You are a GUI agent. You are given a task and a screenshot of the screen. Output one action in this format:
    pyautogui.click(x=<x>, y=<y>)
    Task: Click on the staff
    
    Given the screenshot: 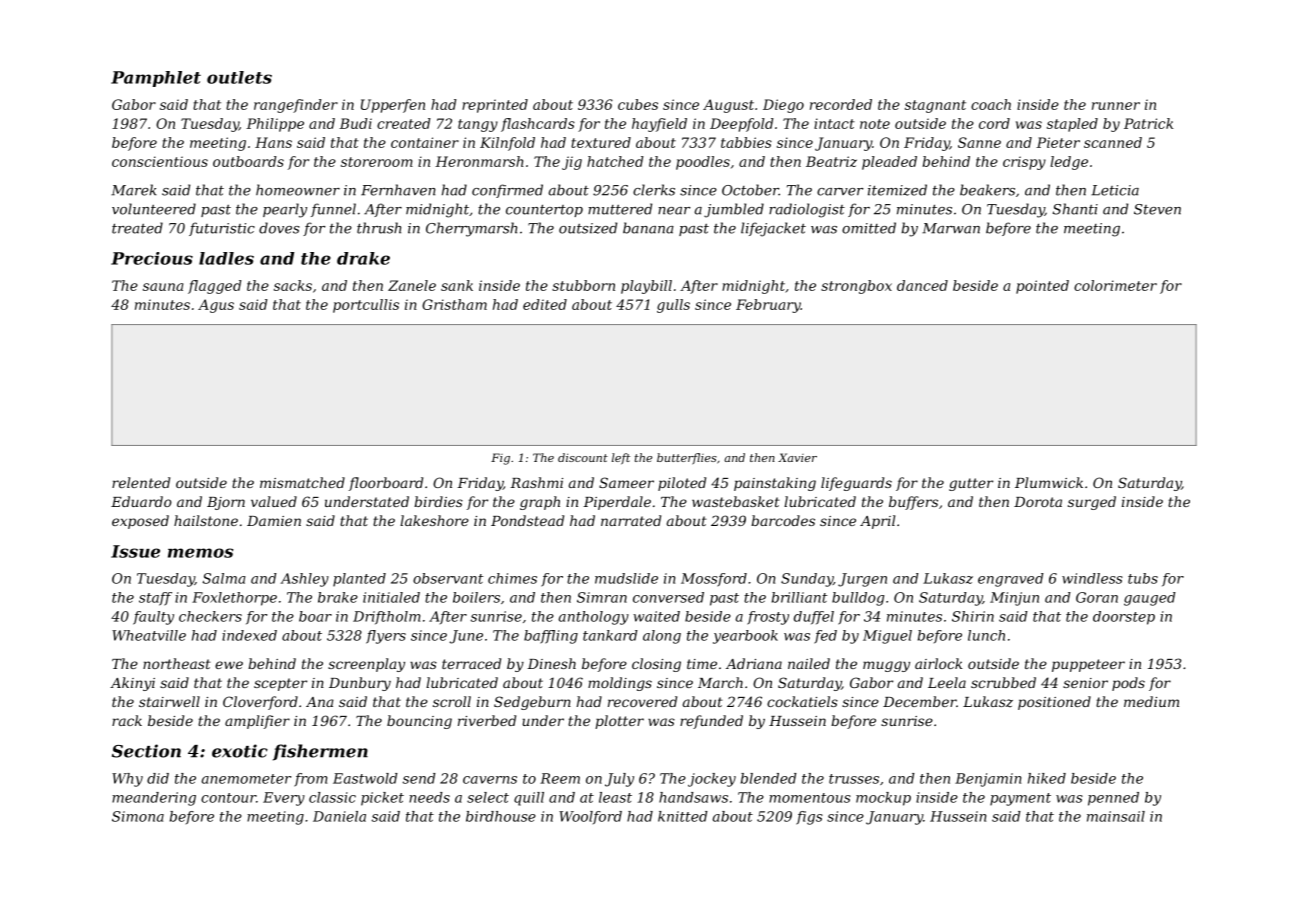 What is the action you would take?
    pyautogui.click(x=155, y=599)
